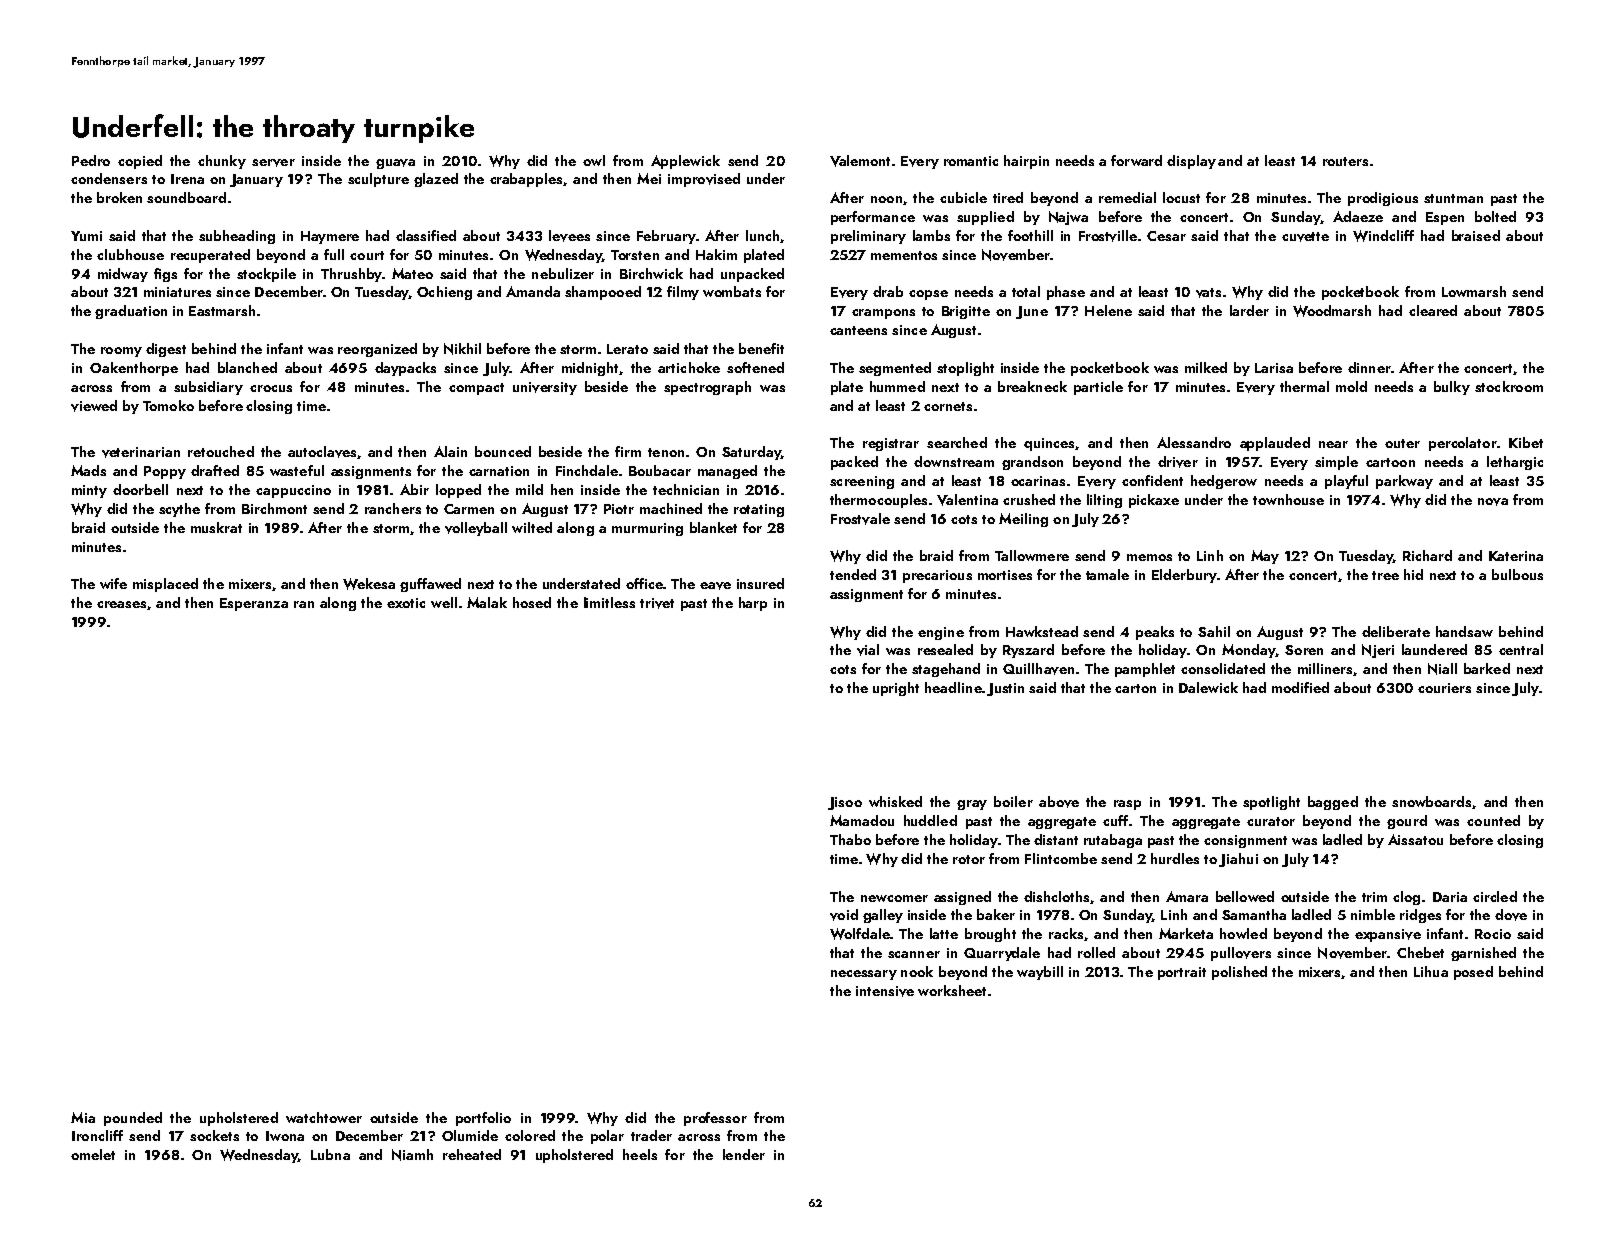 This page has height=1248, width=1615. What do you see at coordinates (1473, 973) in the page?
I see `posed` at bounding box center [1473, 973].
